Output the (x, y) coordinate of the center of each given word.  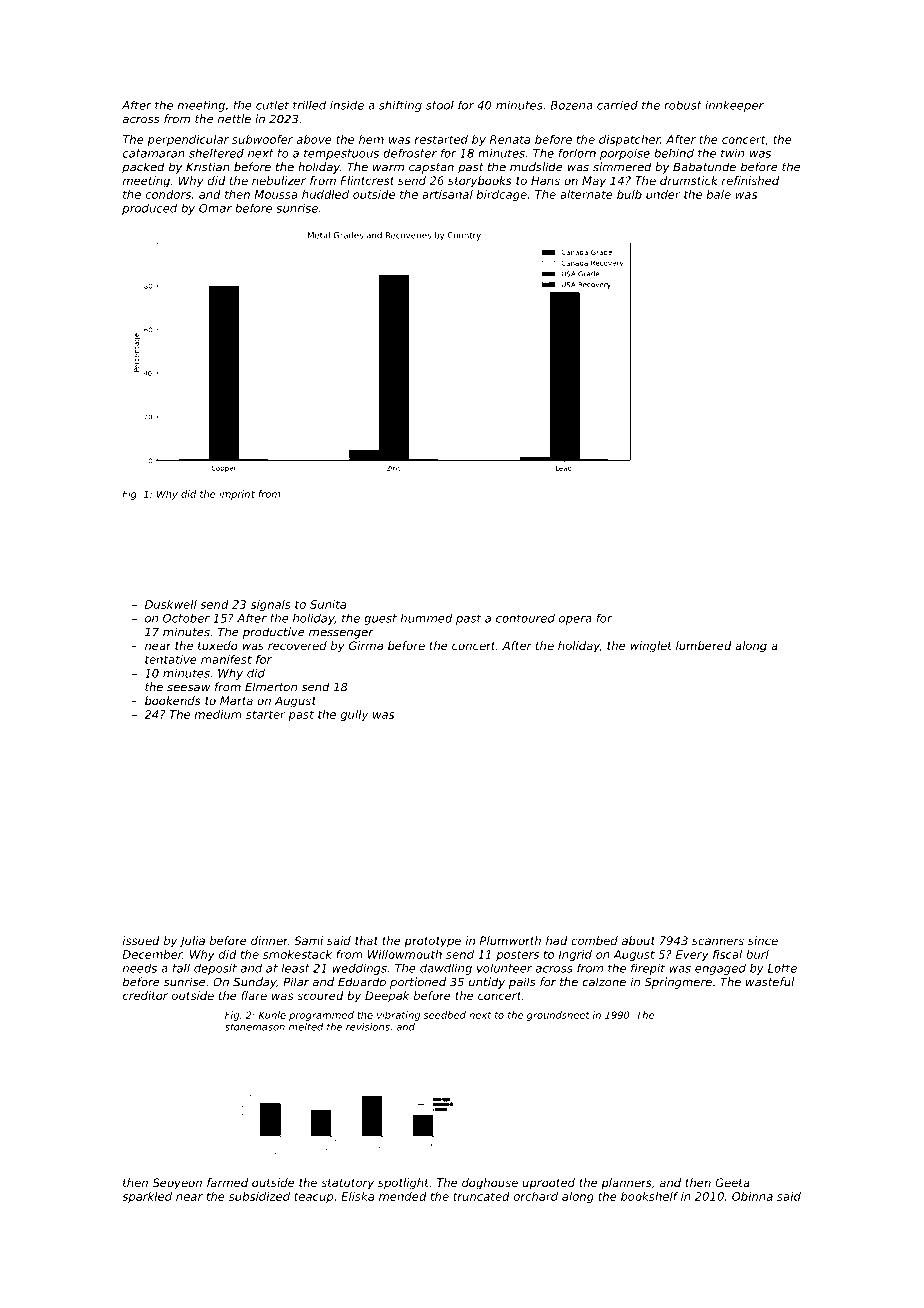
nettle (234, 119)
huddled (325, 194)
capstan (431, 168)
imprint (237, 495)
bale (719, 194)
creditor (145, 995)
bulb (629, 194)
